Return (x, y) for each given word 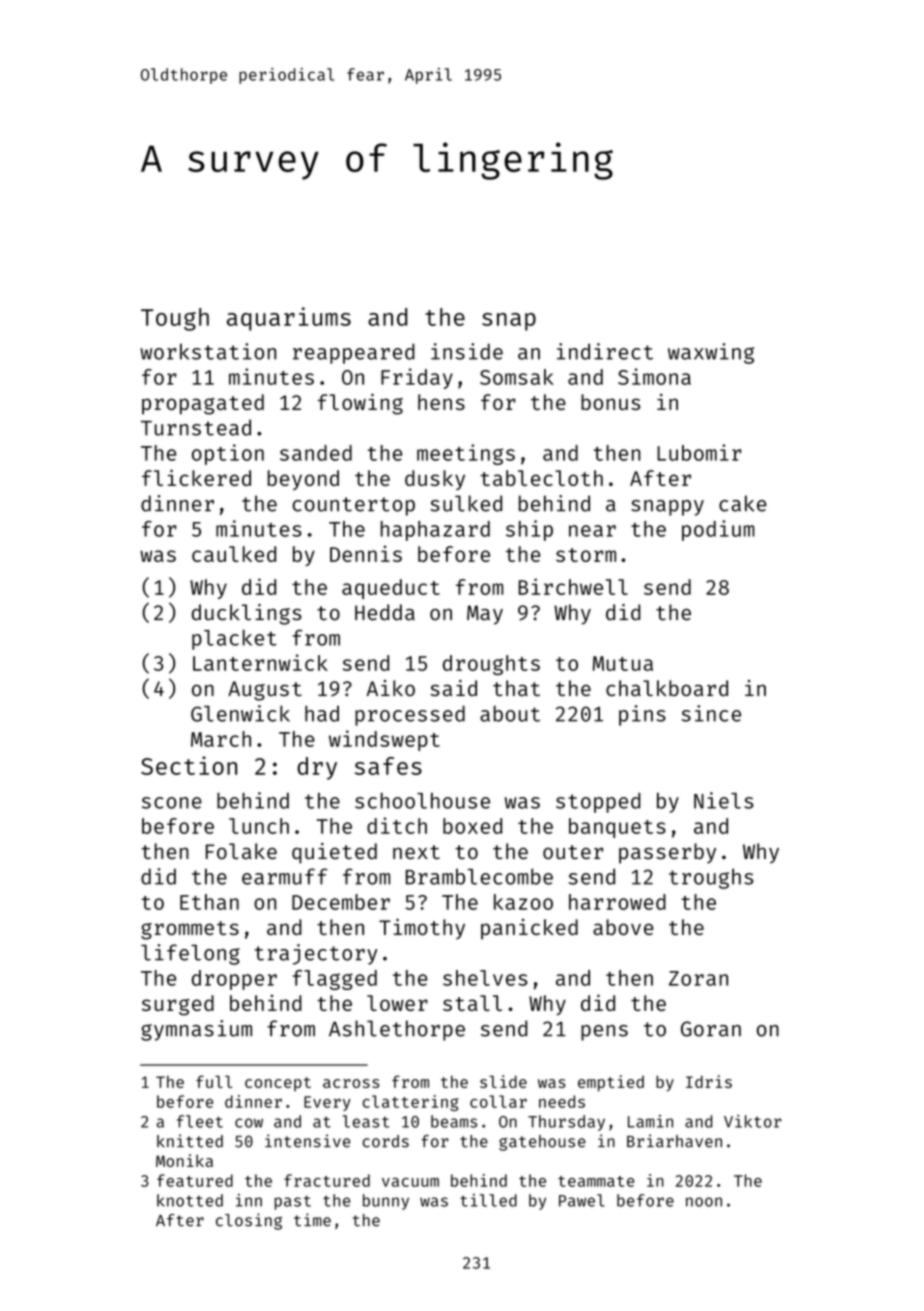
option (228, 454)
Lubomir (699, 452)
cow (249, 1123)
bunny (386, 1202)
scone (172, 803)
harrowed (617, 902)
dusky (435, 480)
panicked (529, 929)
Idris (709, 1081)
